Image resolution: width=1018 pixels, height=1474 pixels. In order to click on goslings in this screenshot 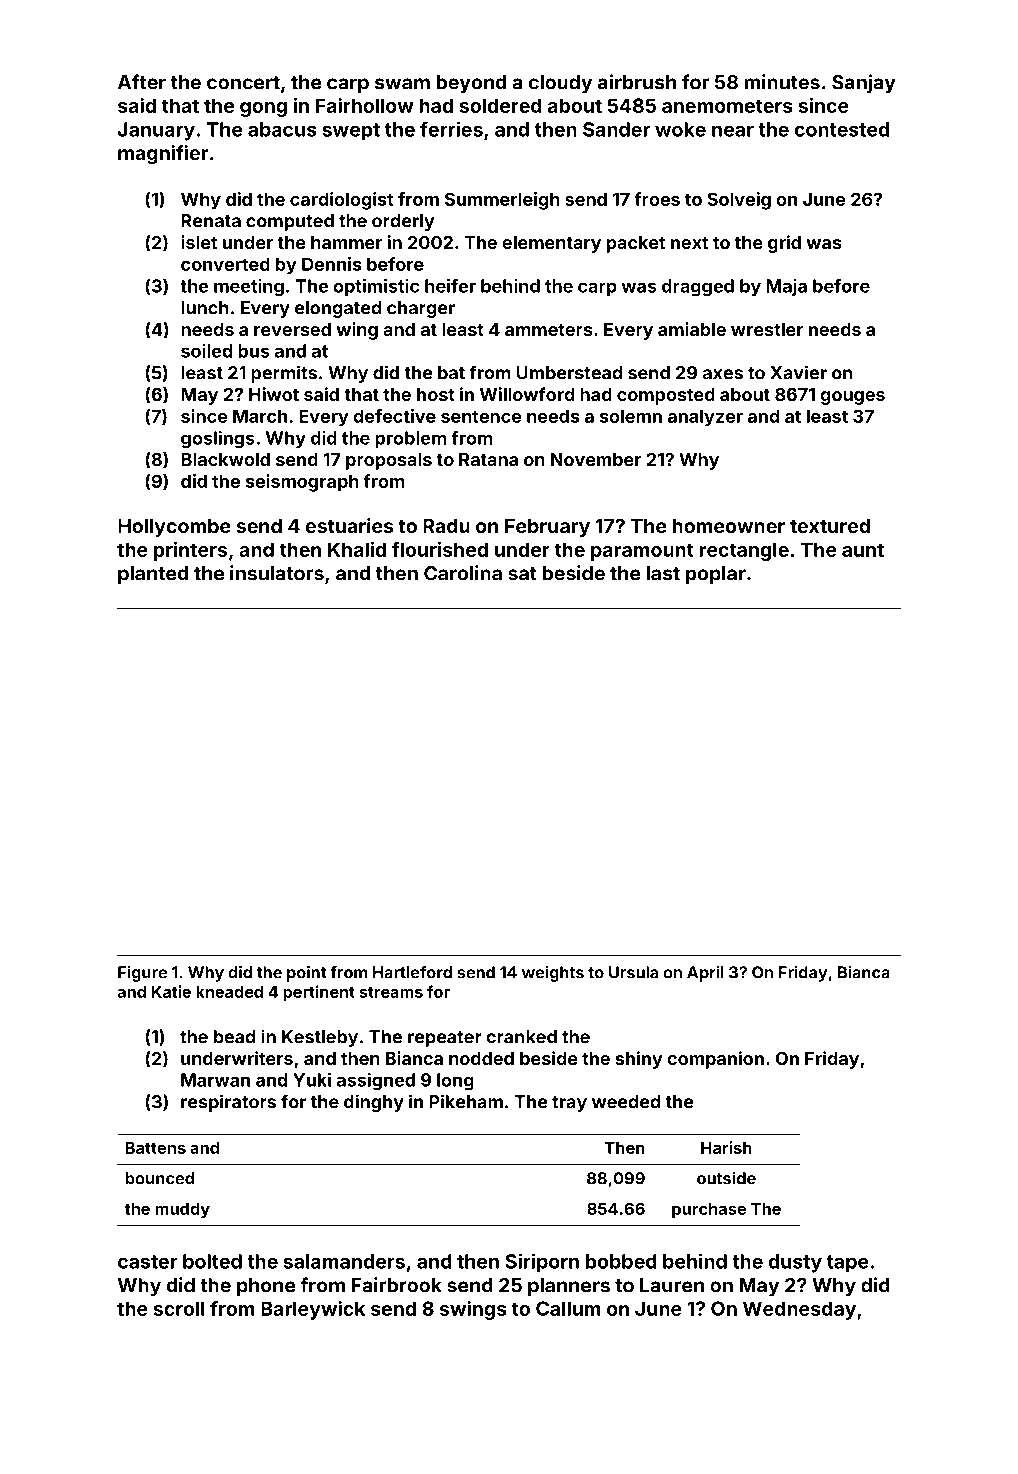, I will do `click(218, 440)`.
